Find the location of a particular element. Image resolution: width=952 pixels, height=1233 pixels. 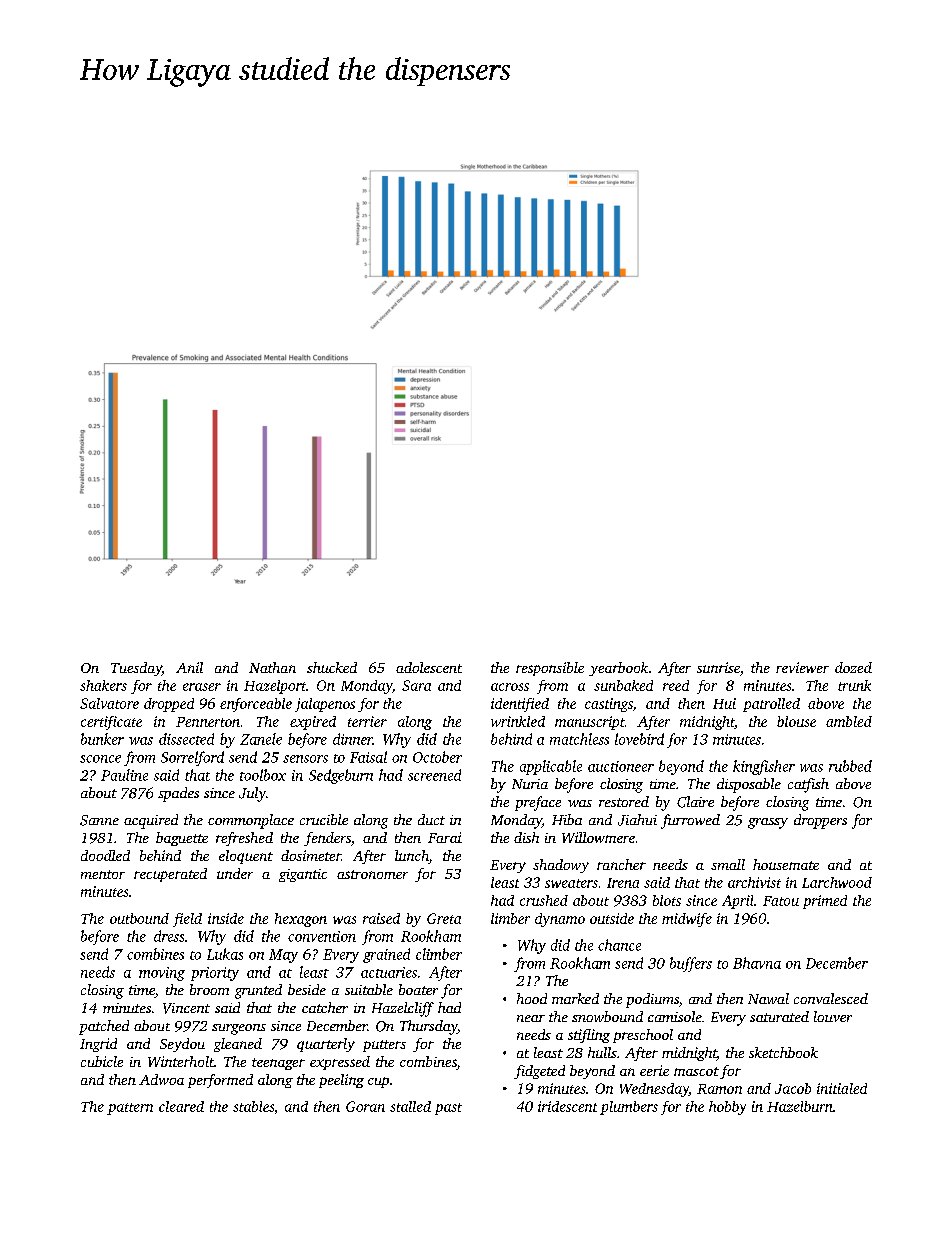

dozed is located at coordinates (853, 667).
